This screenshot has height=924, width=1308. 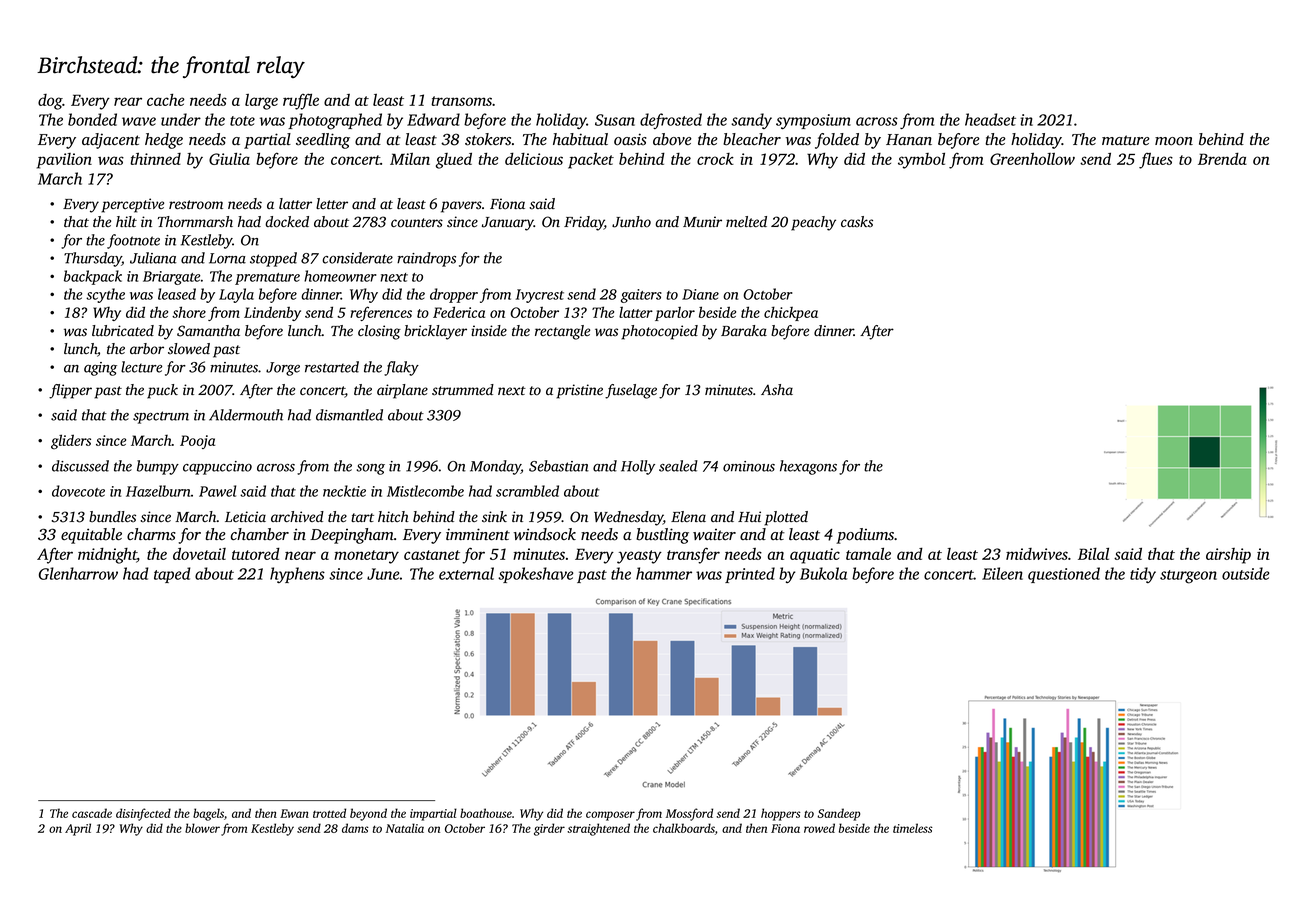 What do you see at coordinates (172, 575) in the screenshot?
I see `taped` at bounding box center [172, 575].
